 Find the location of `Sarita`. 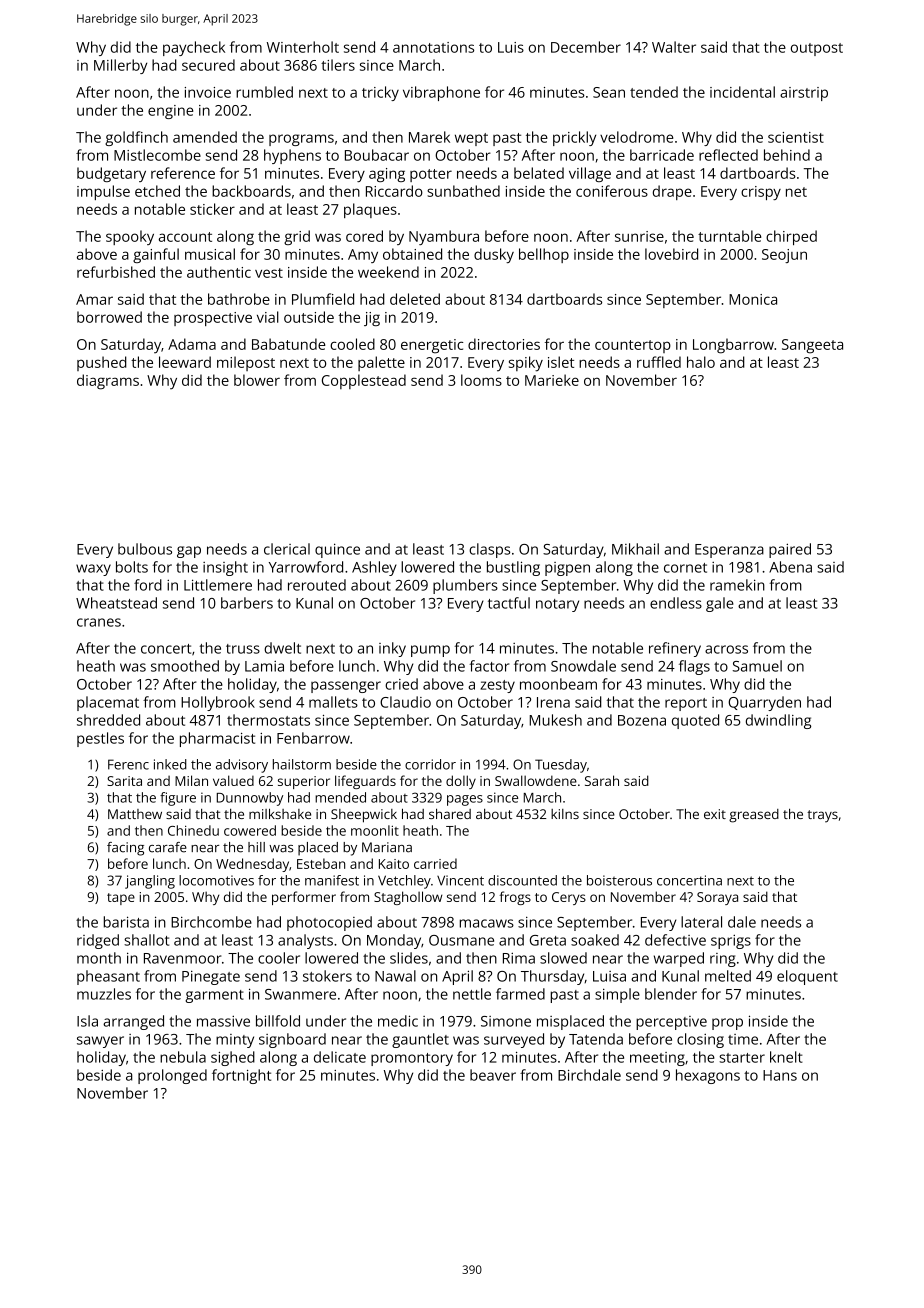

Sarita is located at coordinates (124, 781).
